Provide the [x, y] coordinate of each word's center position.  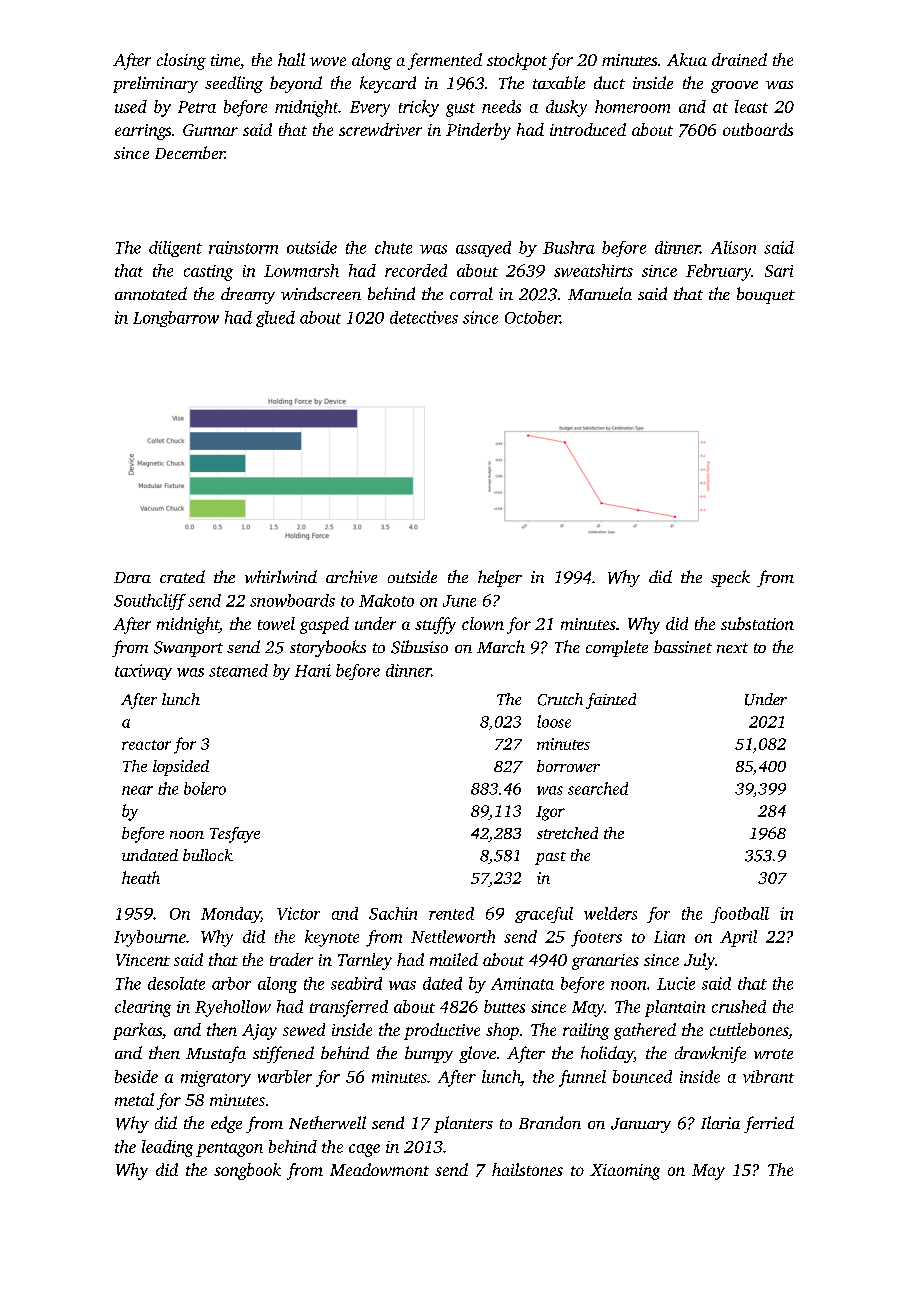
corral [471, 293]
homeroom [632, 106]
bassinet [683, 646]
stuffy [435, 625]
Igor [550, 813]
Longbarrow [176, 319]
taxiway [143, 672]
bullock [208, 855]
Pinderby [478, 131]
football [740, 915]
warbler [285, 1076]
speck [730, 578]
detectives [424, 317]
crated [182, 576]
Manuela [600, 293]
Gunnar [210, 130]
